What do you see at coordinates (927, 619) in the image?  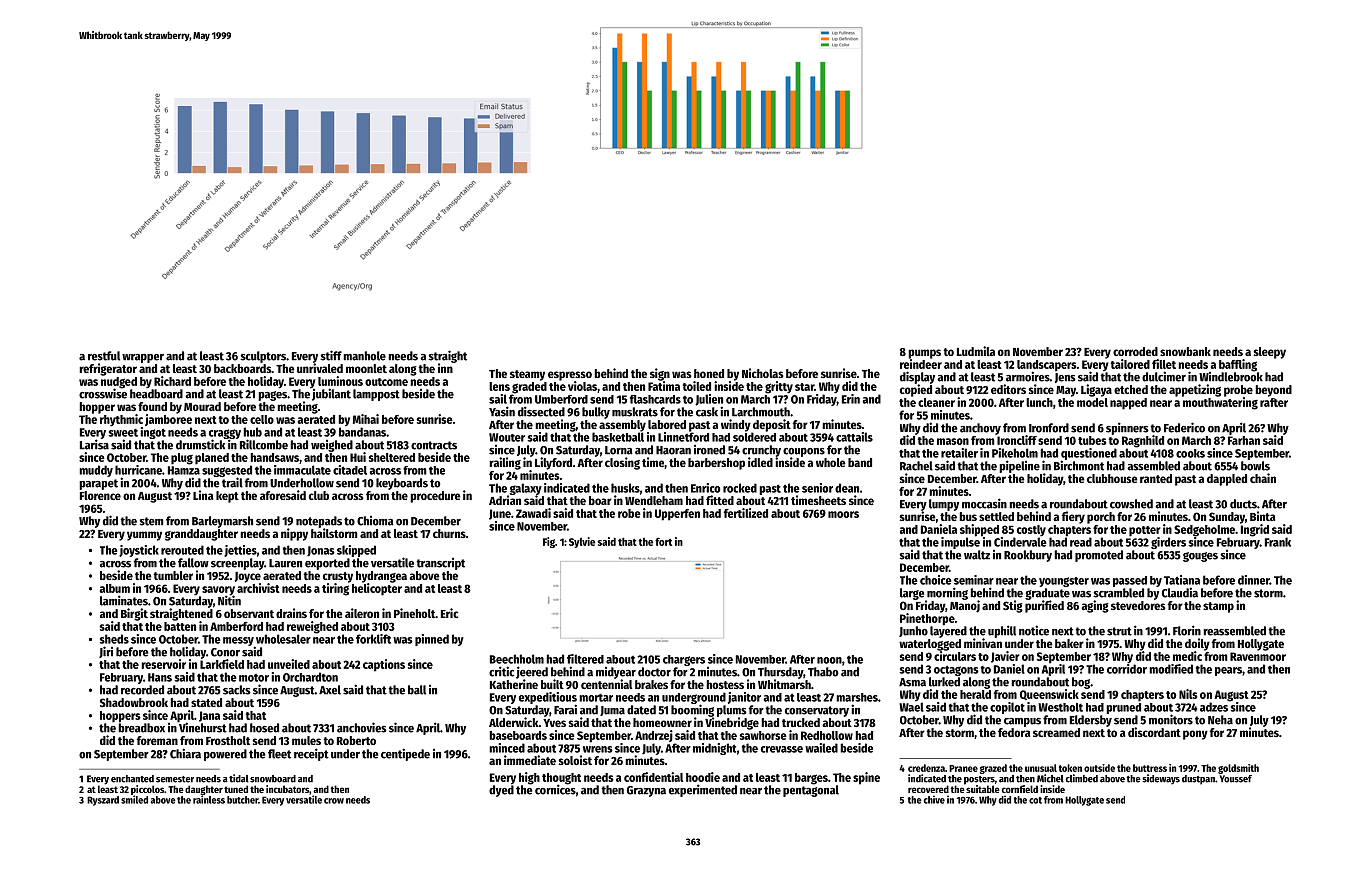 I see `Pinethorpe` at bounding box center [927, 619].
